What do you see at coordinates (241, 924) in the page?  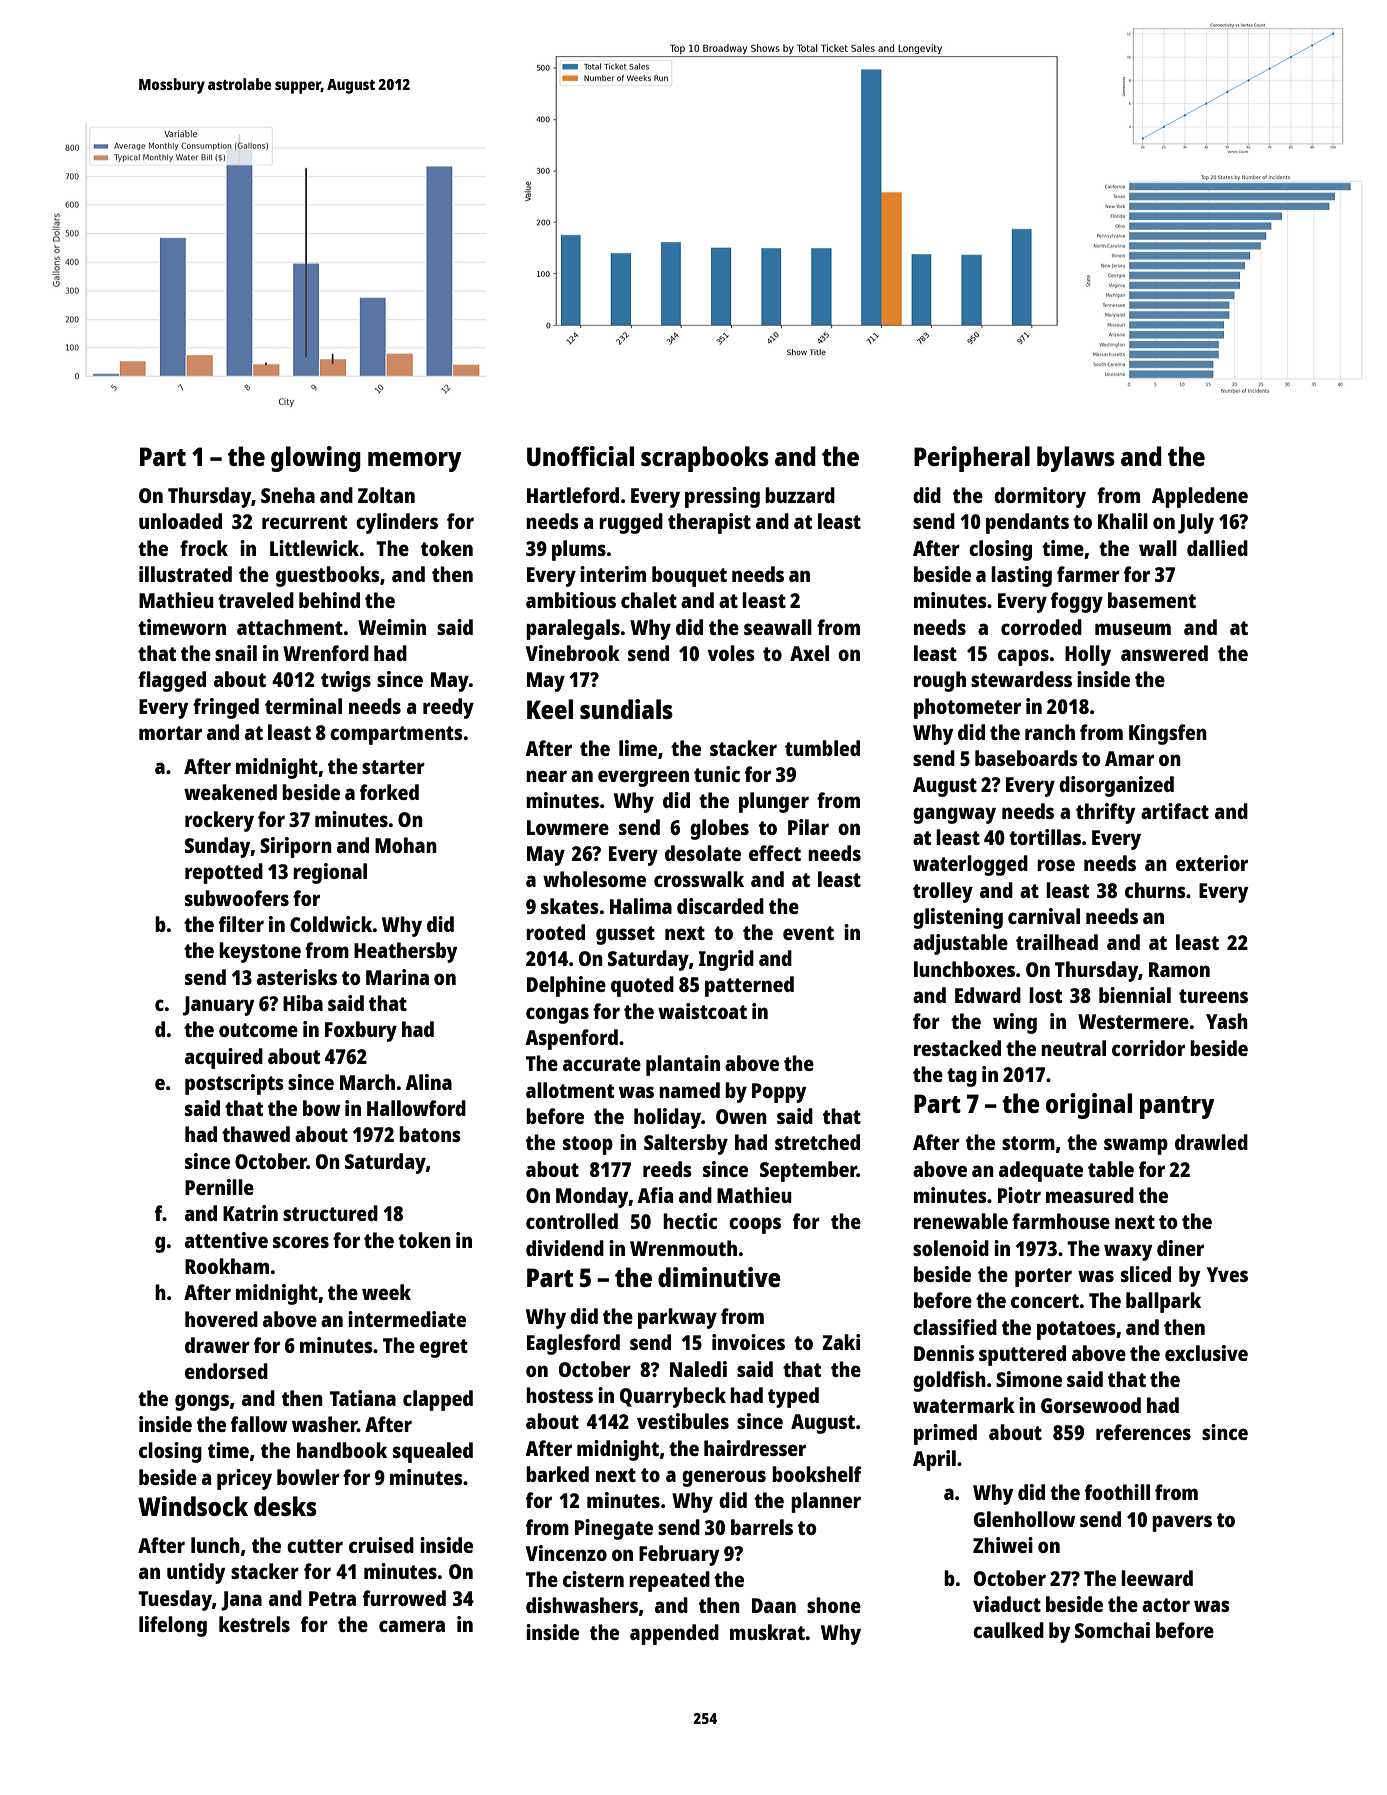 I see `filter` at bounding box center [241, 924].
